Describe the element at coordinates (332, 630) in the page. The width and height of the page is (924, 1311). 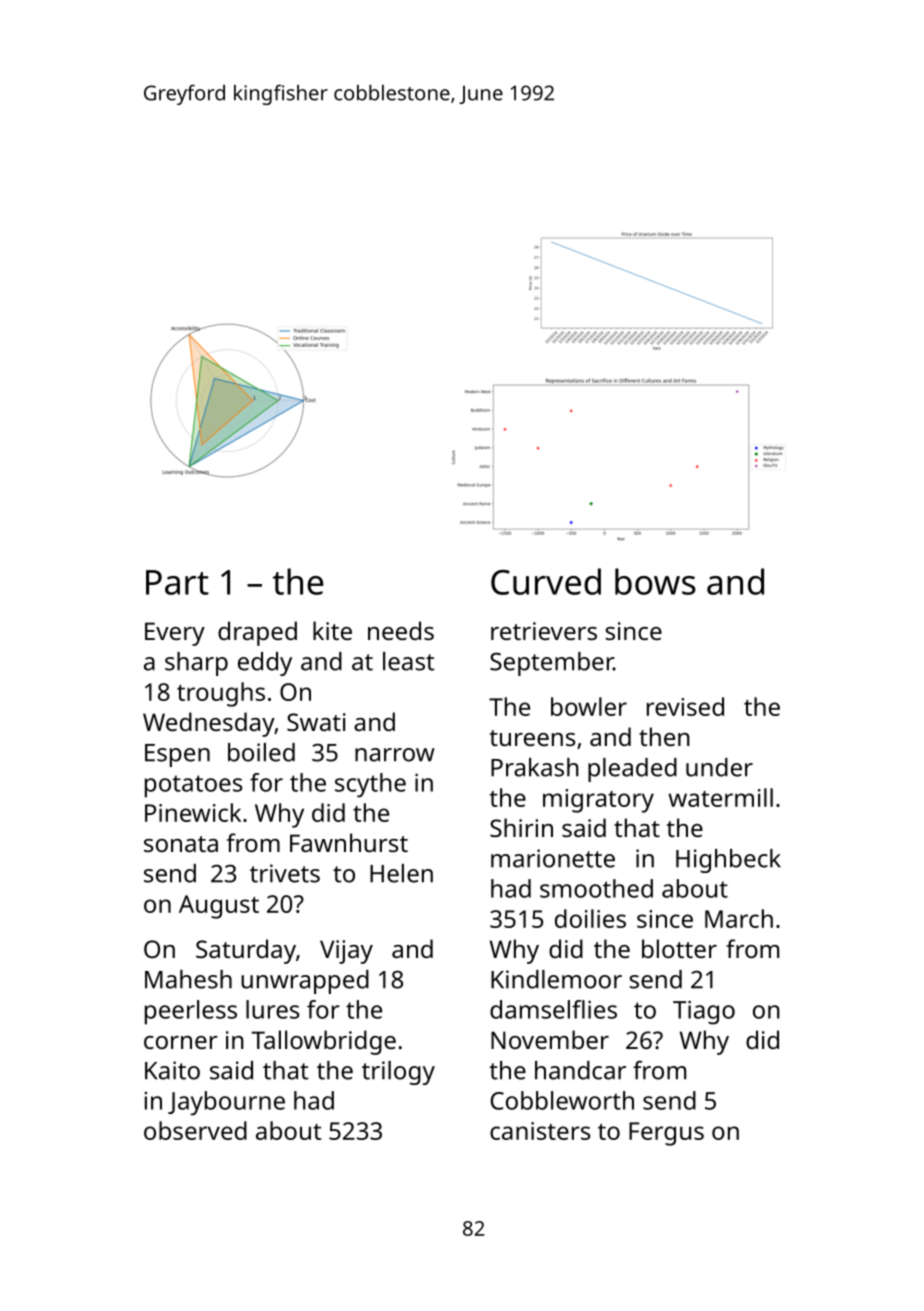
I see `kite` at that location.
